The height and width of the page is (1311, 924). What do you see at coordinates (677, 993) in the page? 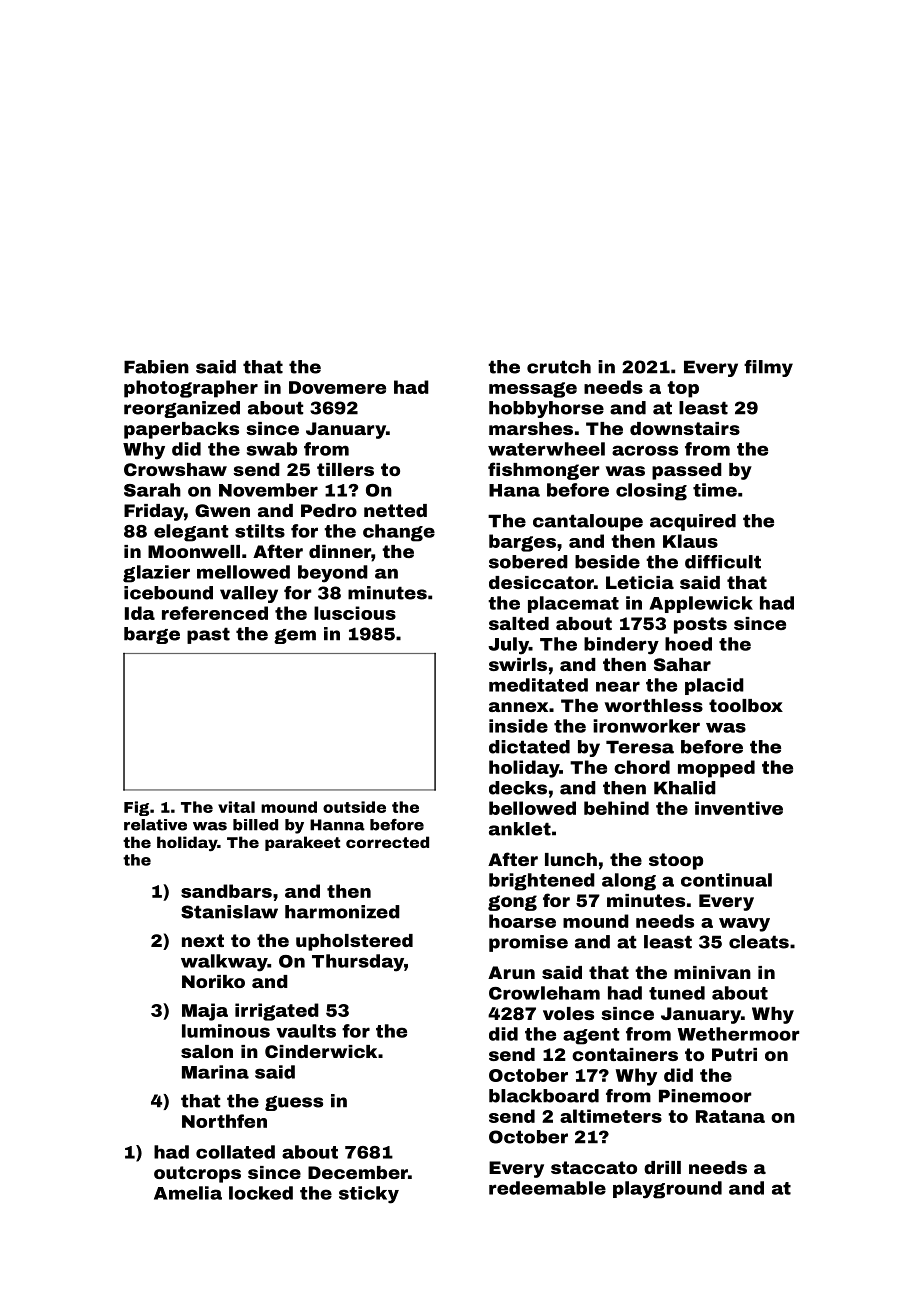
I see `tuned` at bounding box center [677, 993].
